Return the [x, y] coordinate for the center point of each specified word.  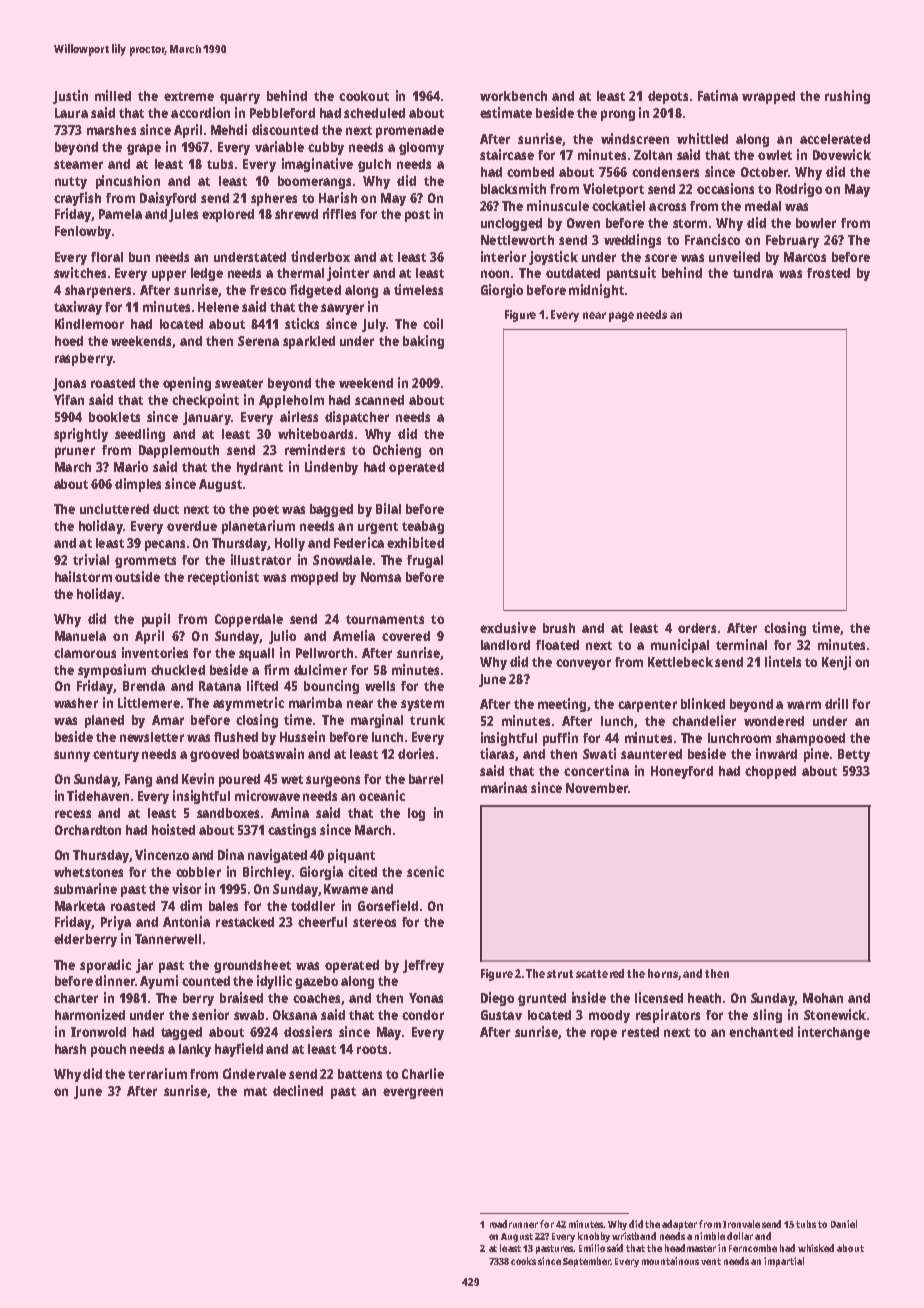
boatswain [273, 753]
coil [433, 323]
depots [668, 97]
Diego [497, 999]
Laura [71, 113]
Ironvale [741, 1224]
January [207, 418]
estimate [506, 112]
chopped [770, 772]
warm [804, 705]
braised [241, 997]
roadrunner [514, 1224]
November [597, 788]
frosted [828, 273]
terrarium [157, 1073]
